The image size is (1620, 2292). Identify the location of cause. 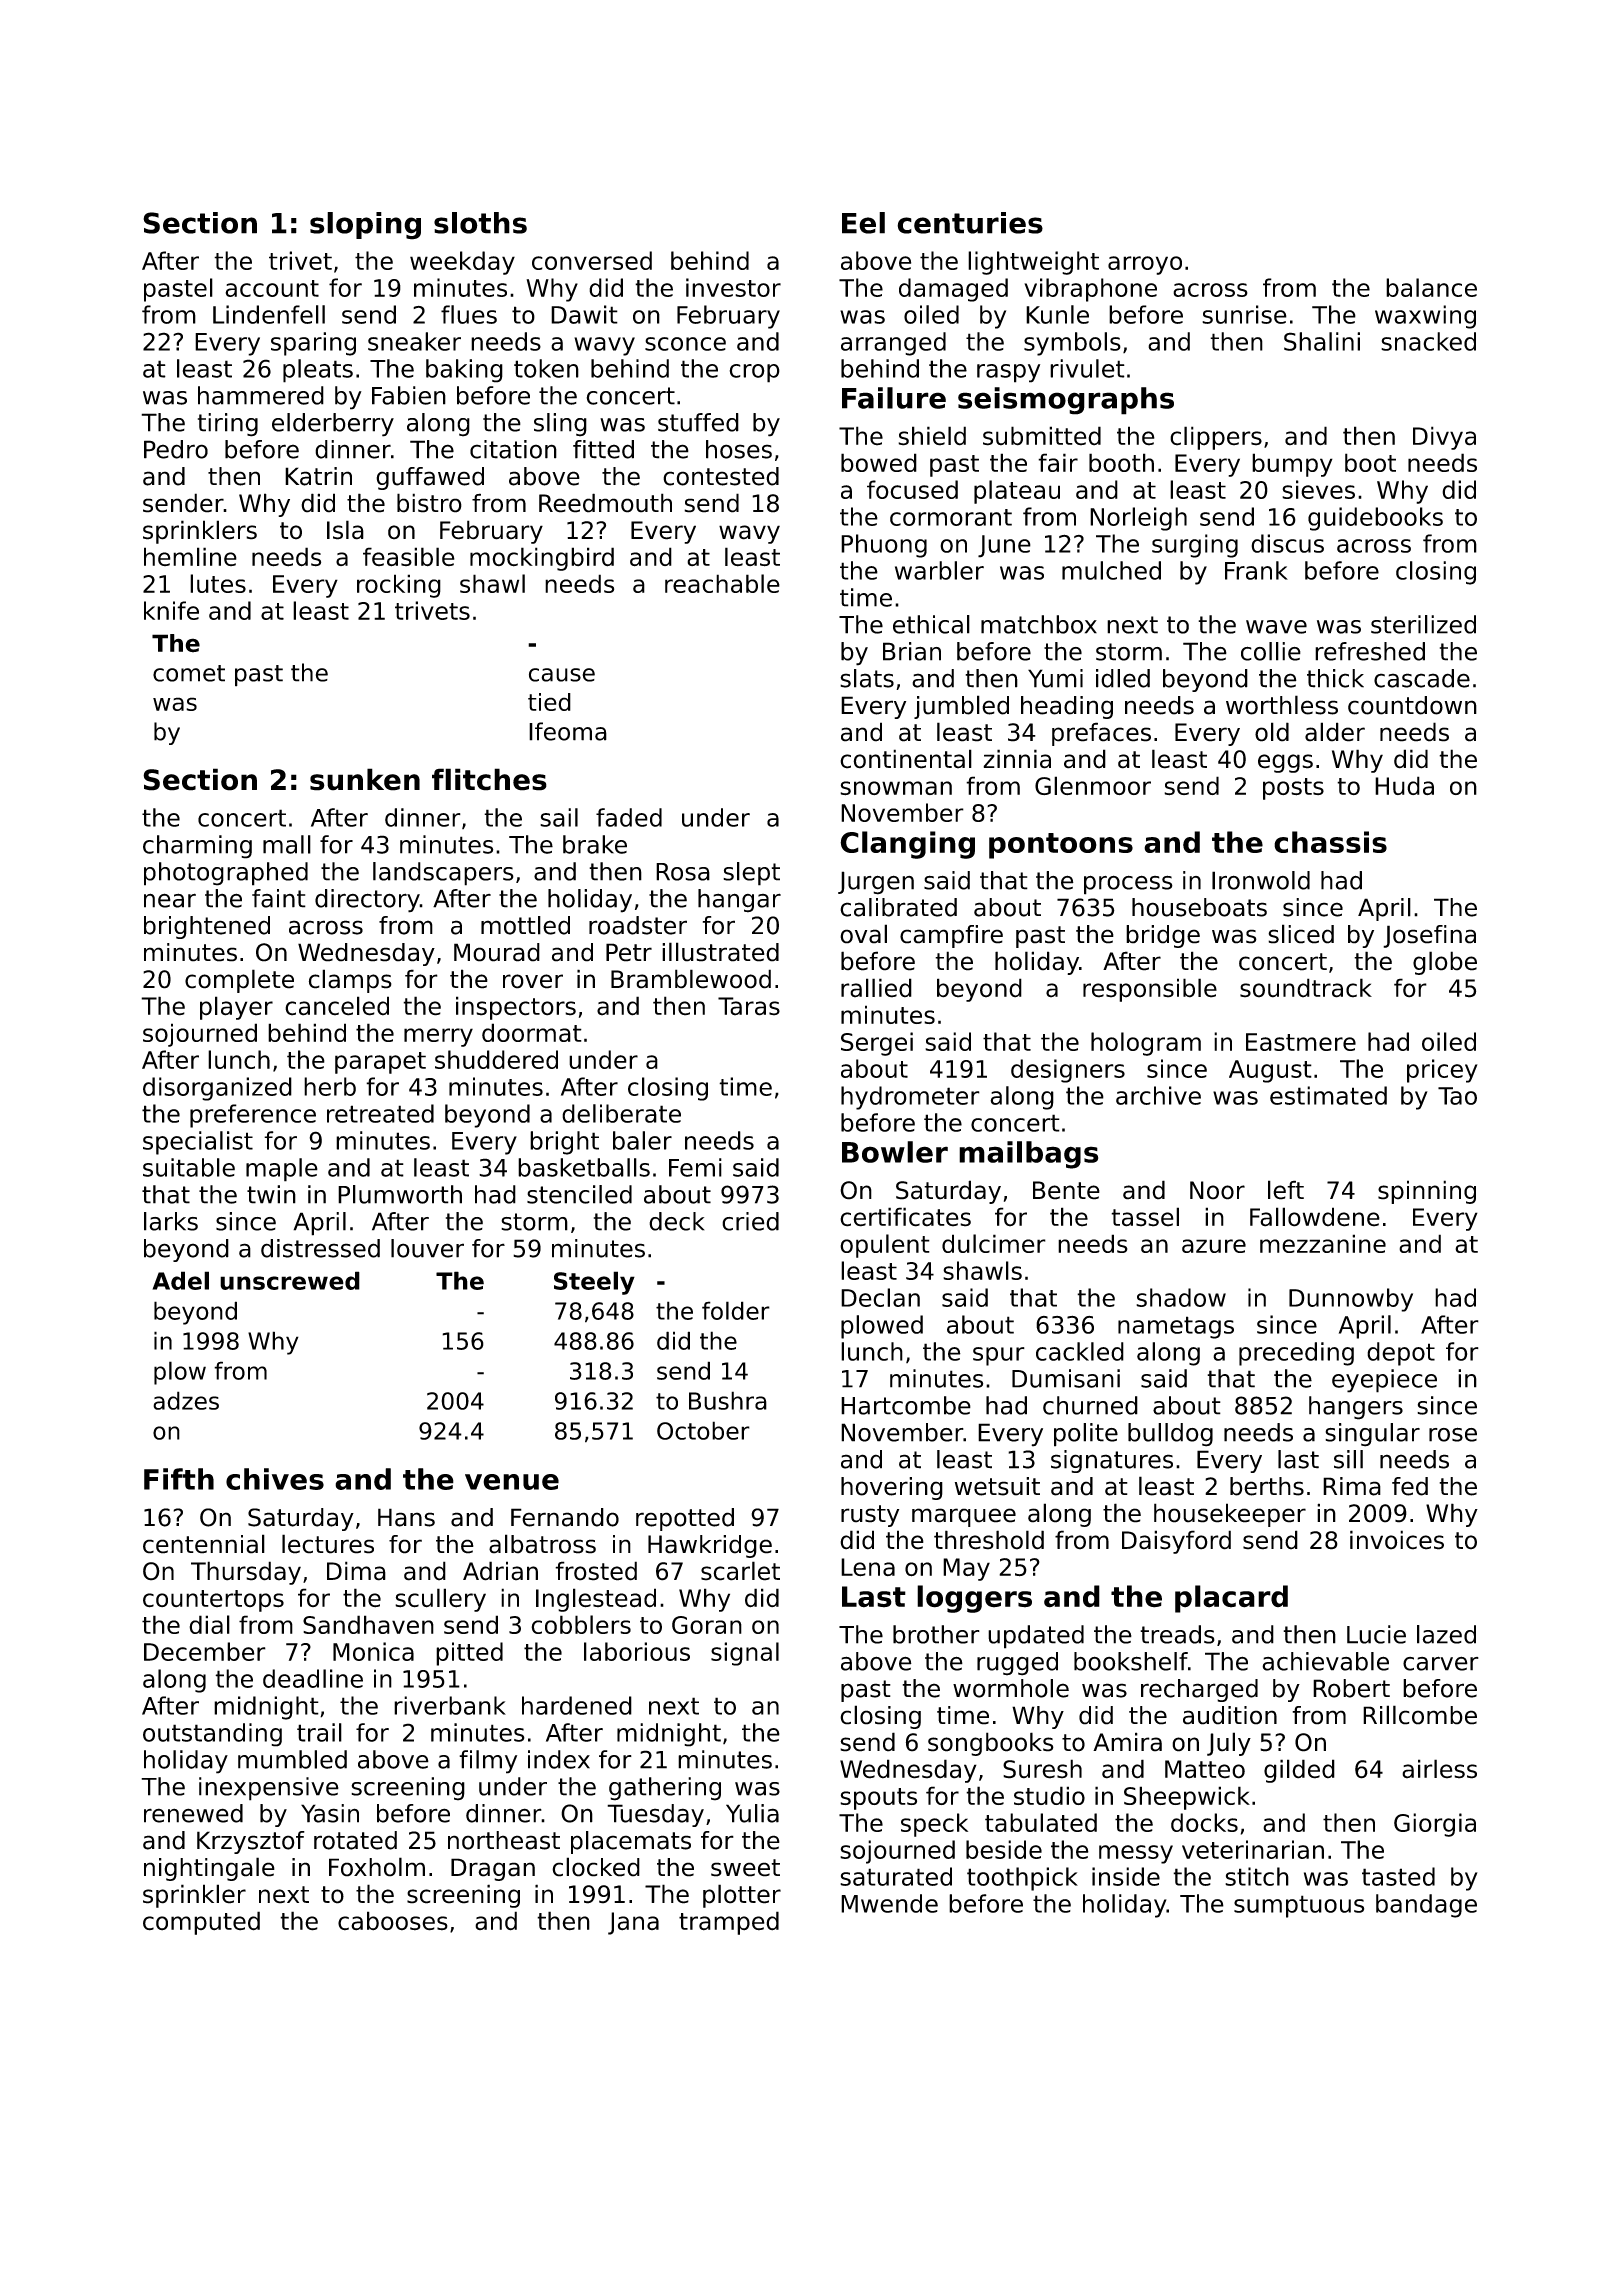
(562, 675).
